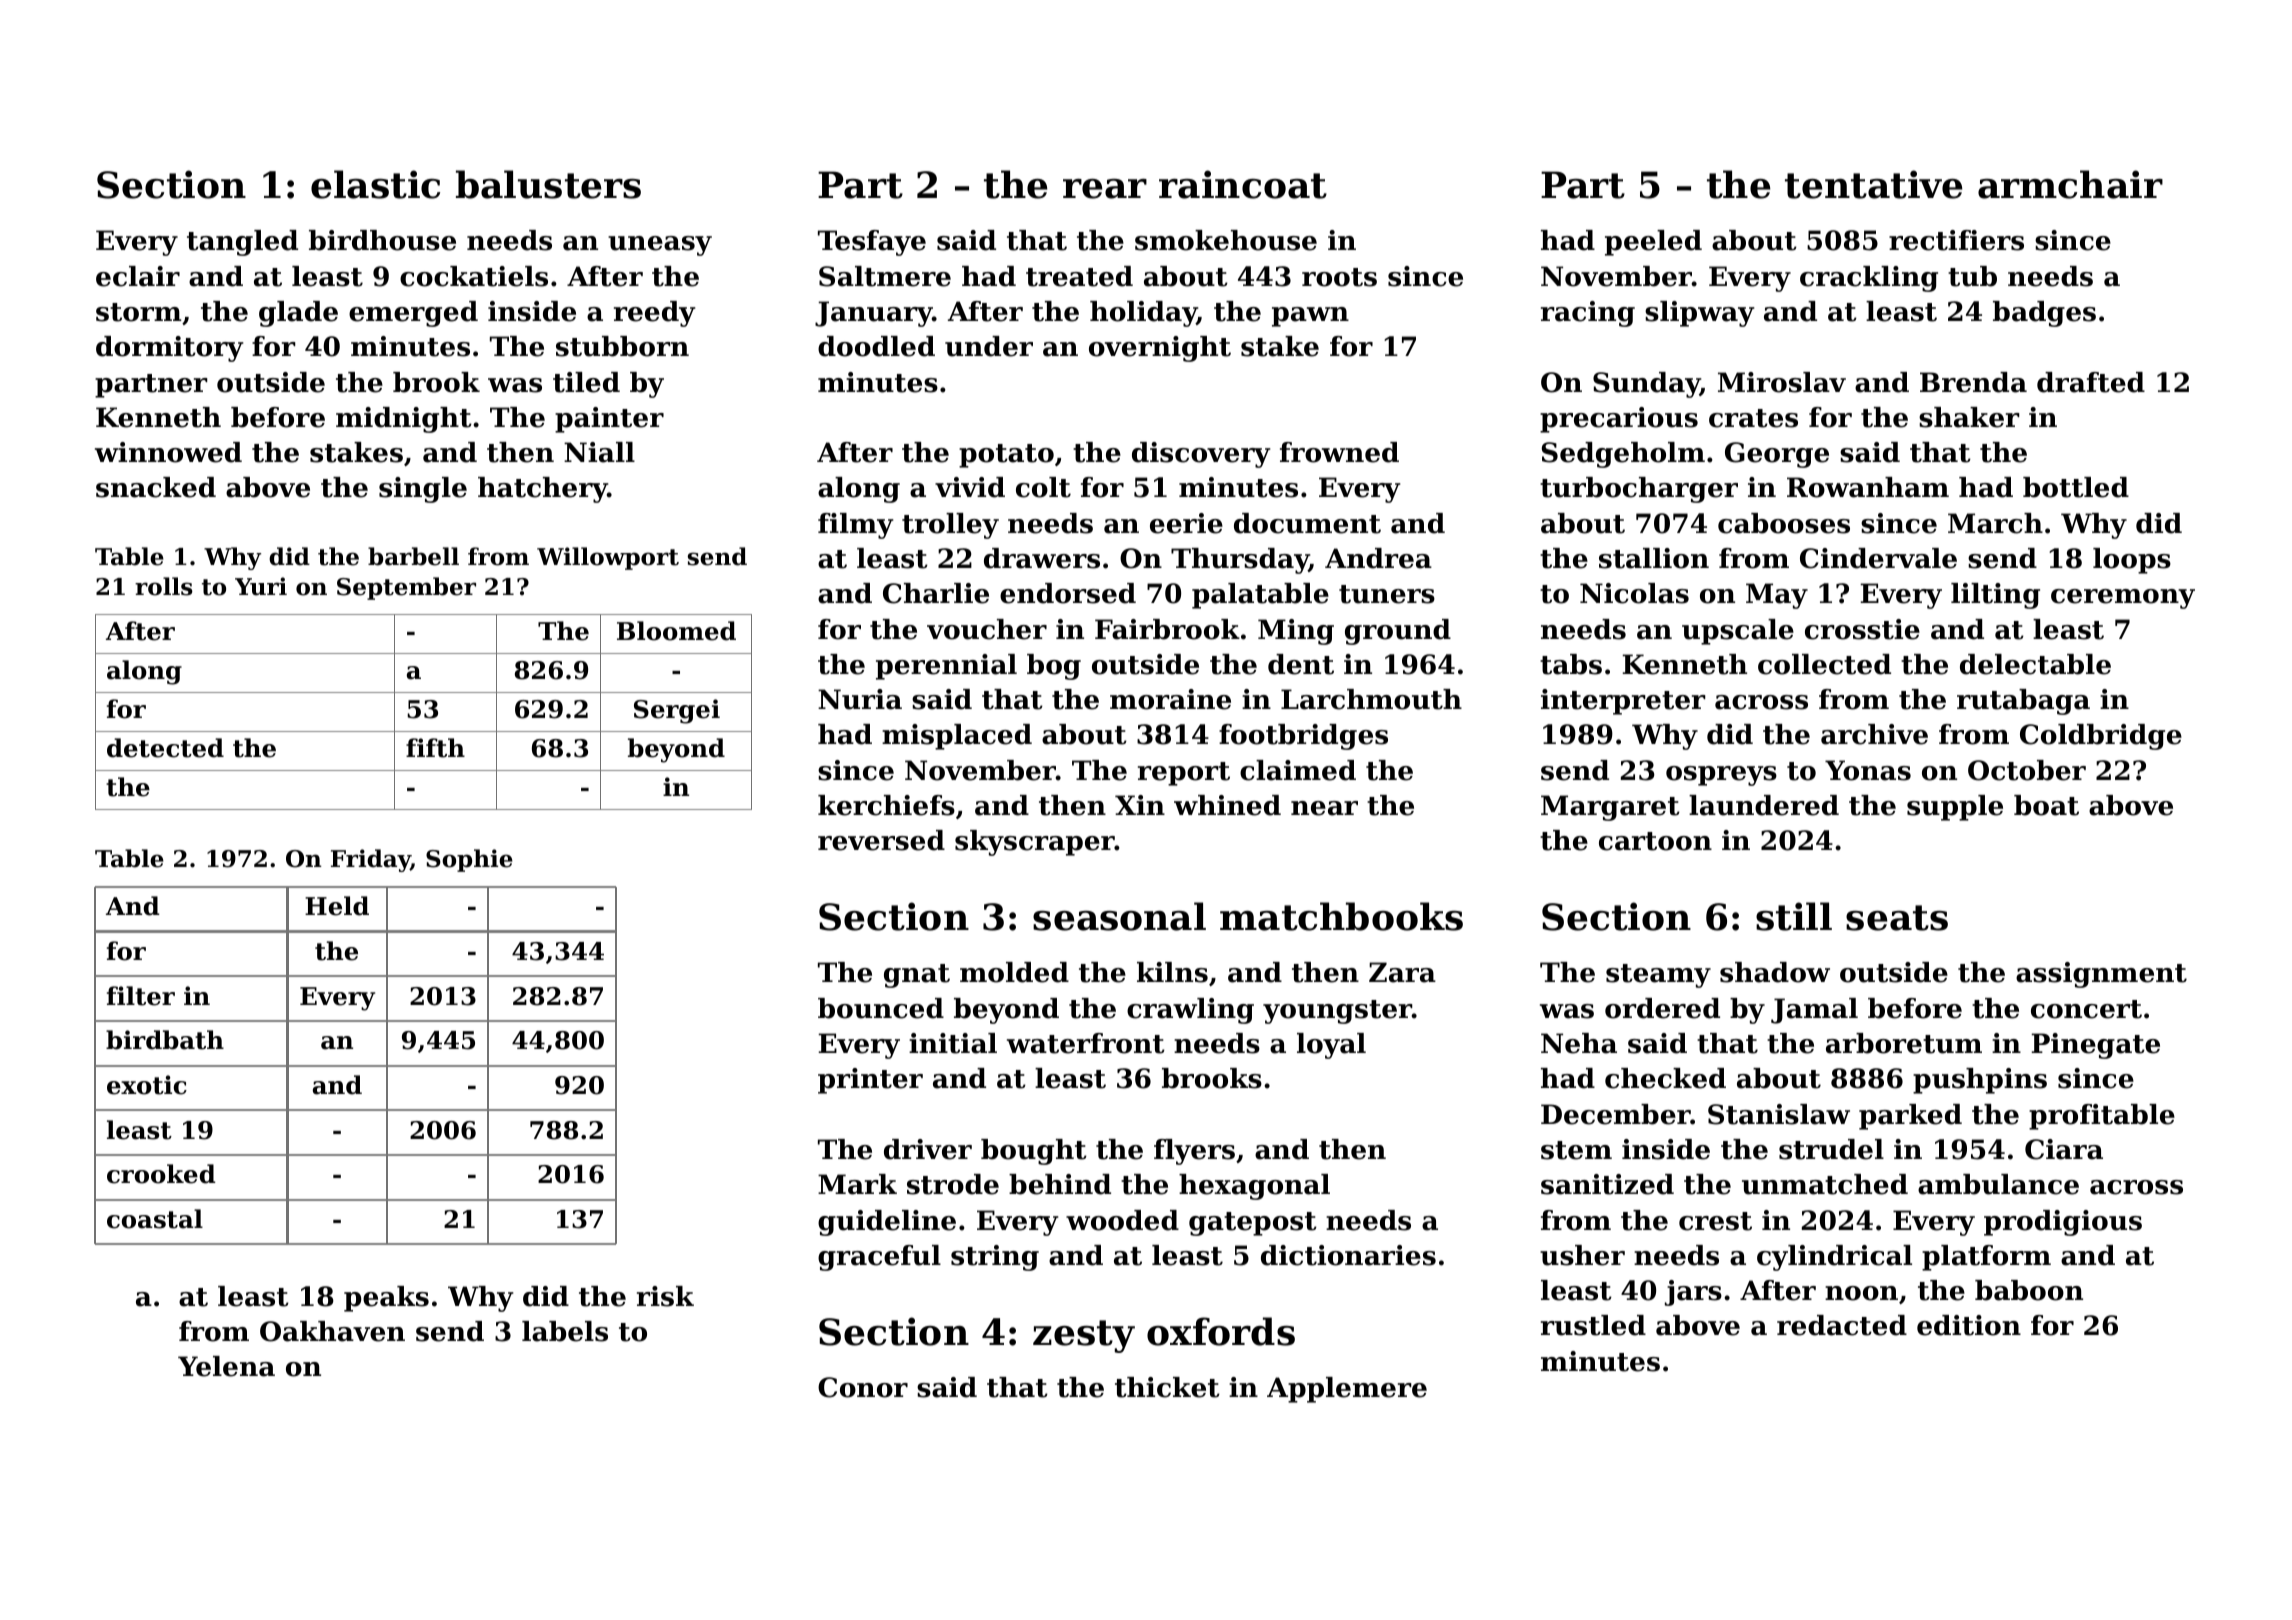 The image size is (2292, 1620). I want to click on raincoat, so click(1243, 184).
